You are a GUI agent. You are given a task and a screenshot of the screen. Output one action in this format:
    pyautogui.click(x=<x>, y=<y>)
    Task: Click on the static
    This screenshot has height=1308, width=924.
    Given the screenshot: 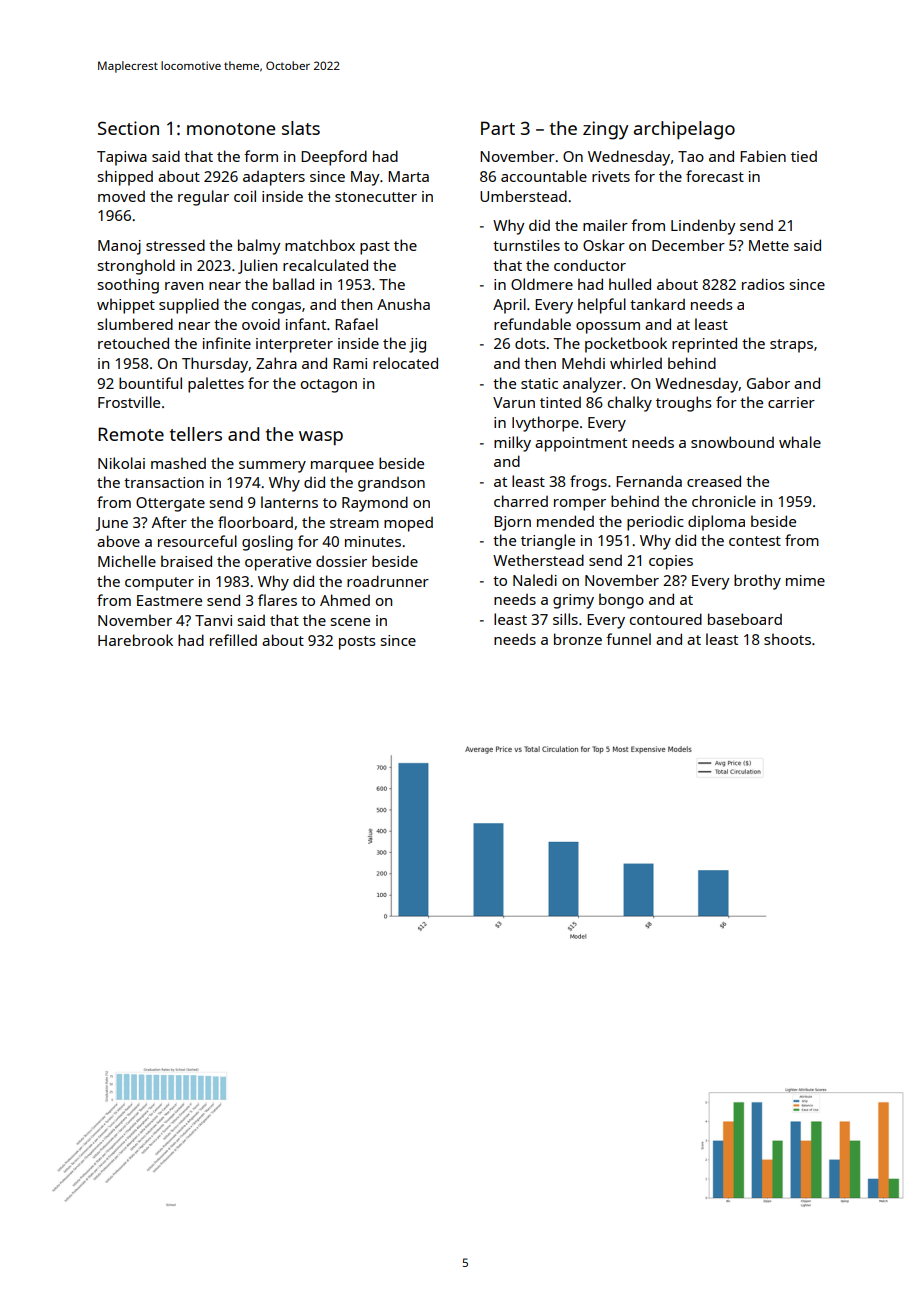 What is the action you would take?
    pyautogui.click(x=539, y=383)
